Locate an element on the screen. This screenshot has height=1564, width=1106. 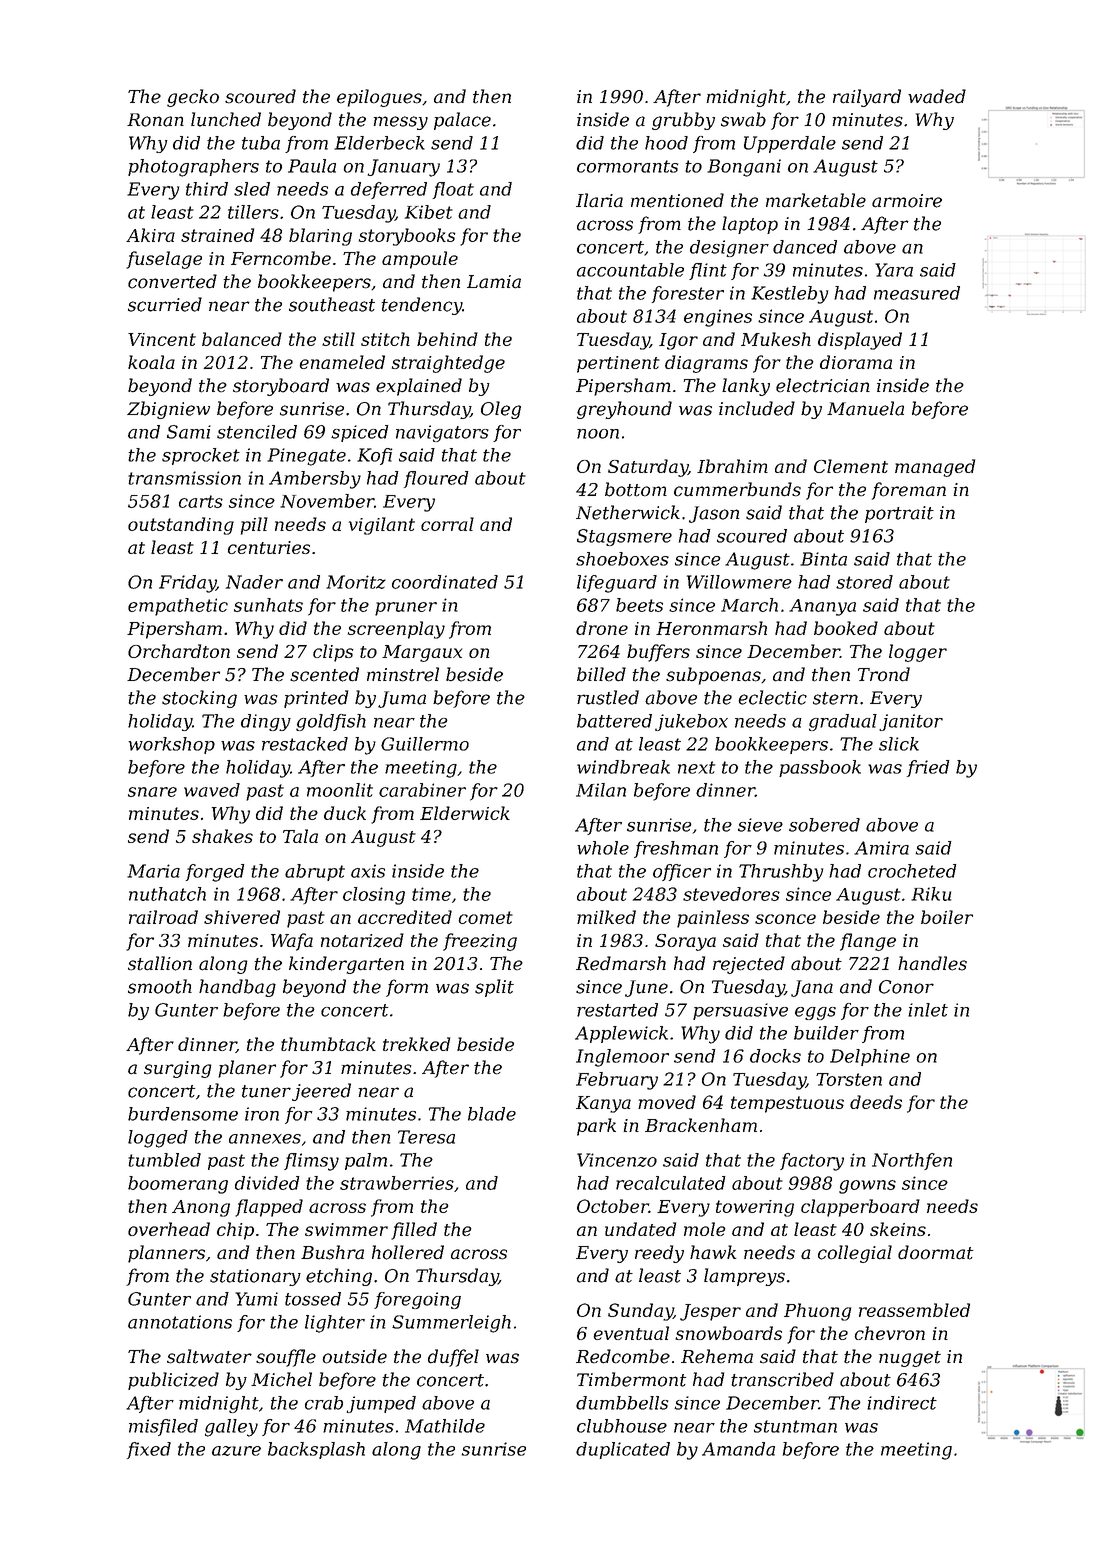
Paula is located at coordinates (312, 166).
